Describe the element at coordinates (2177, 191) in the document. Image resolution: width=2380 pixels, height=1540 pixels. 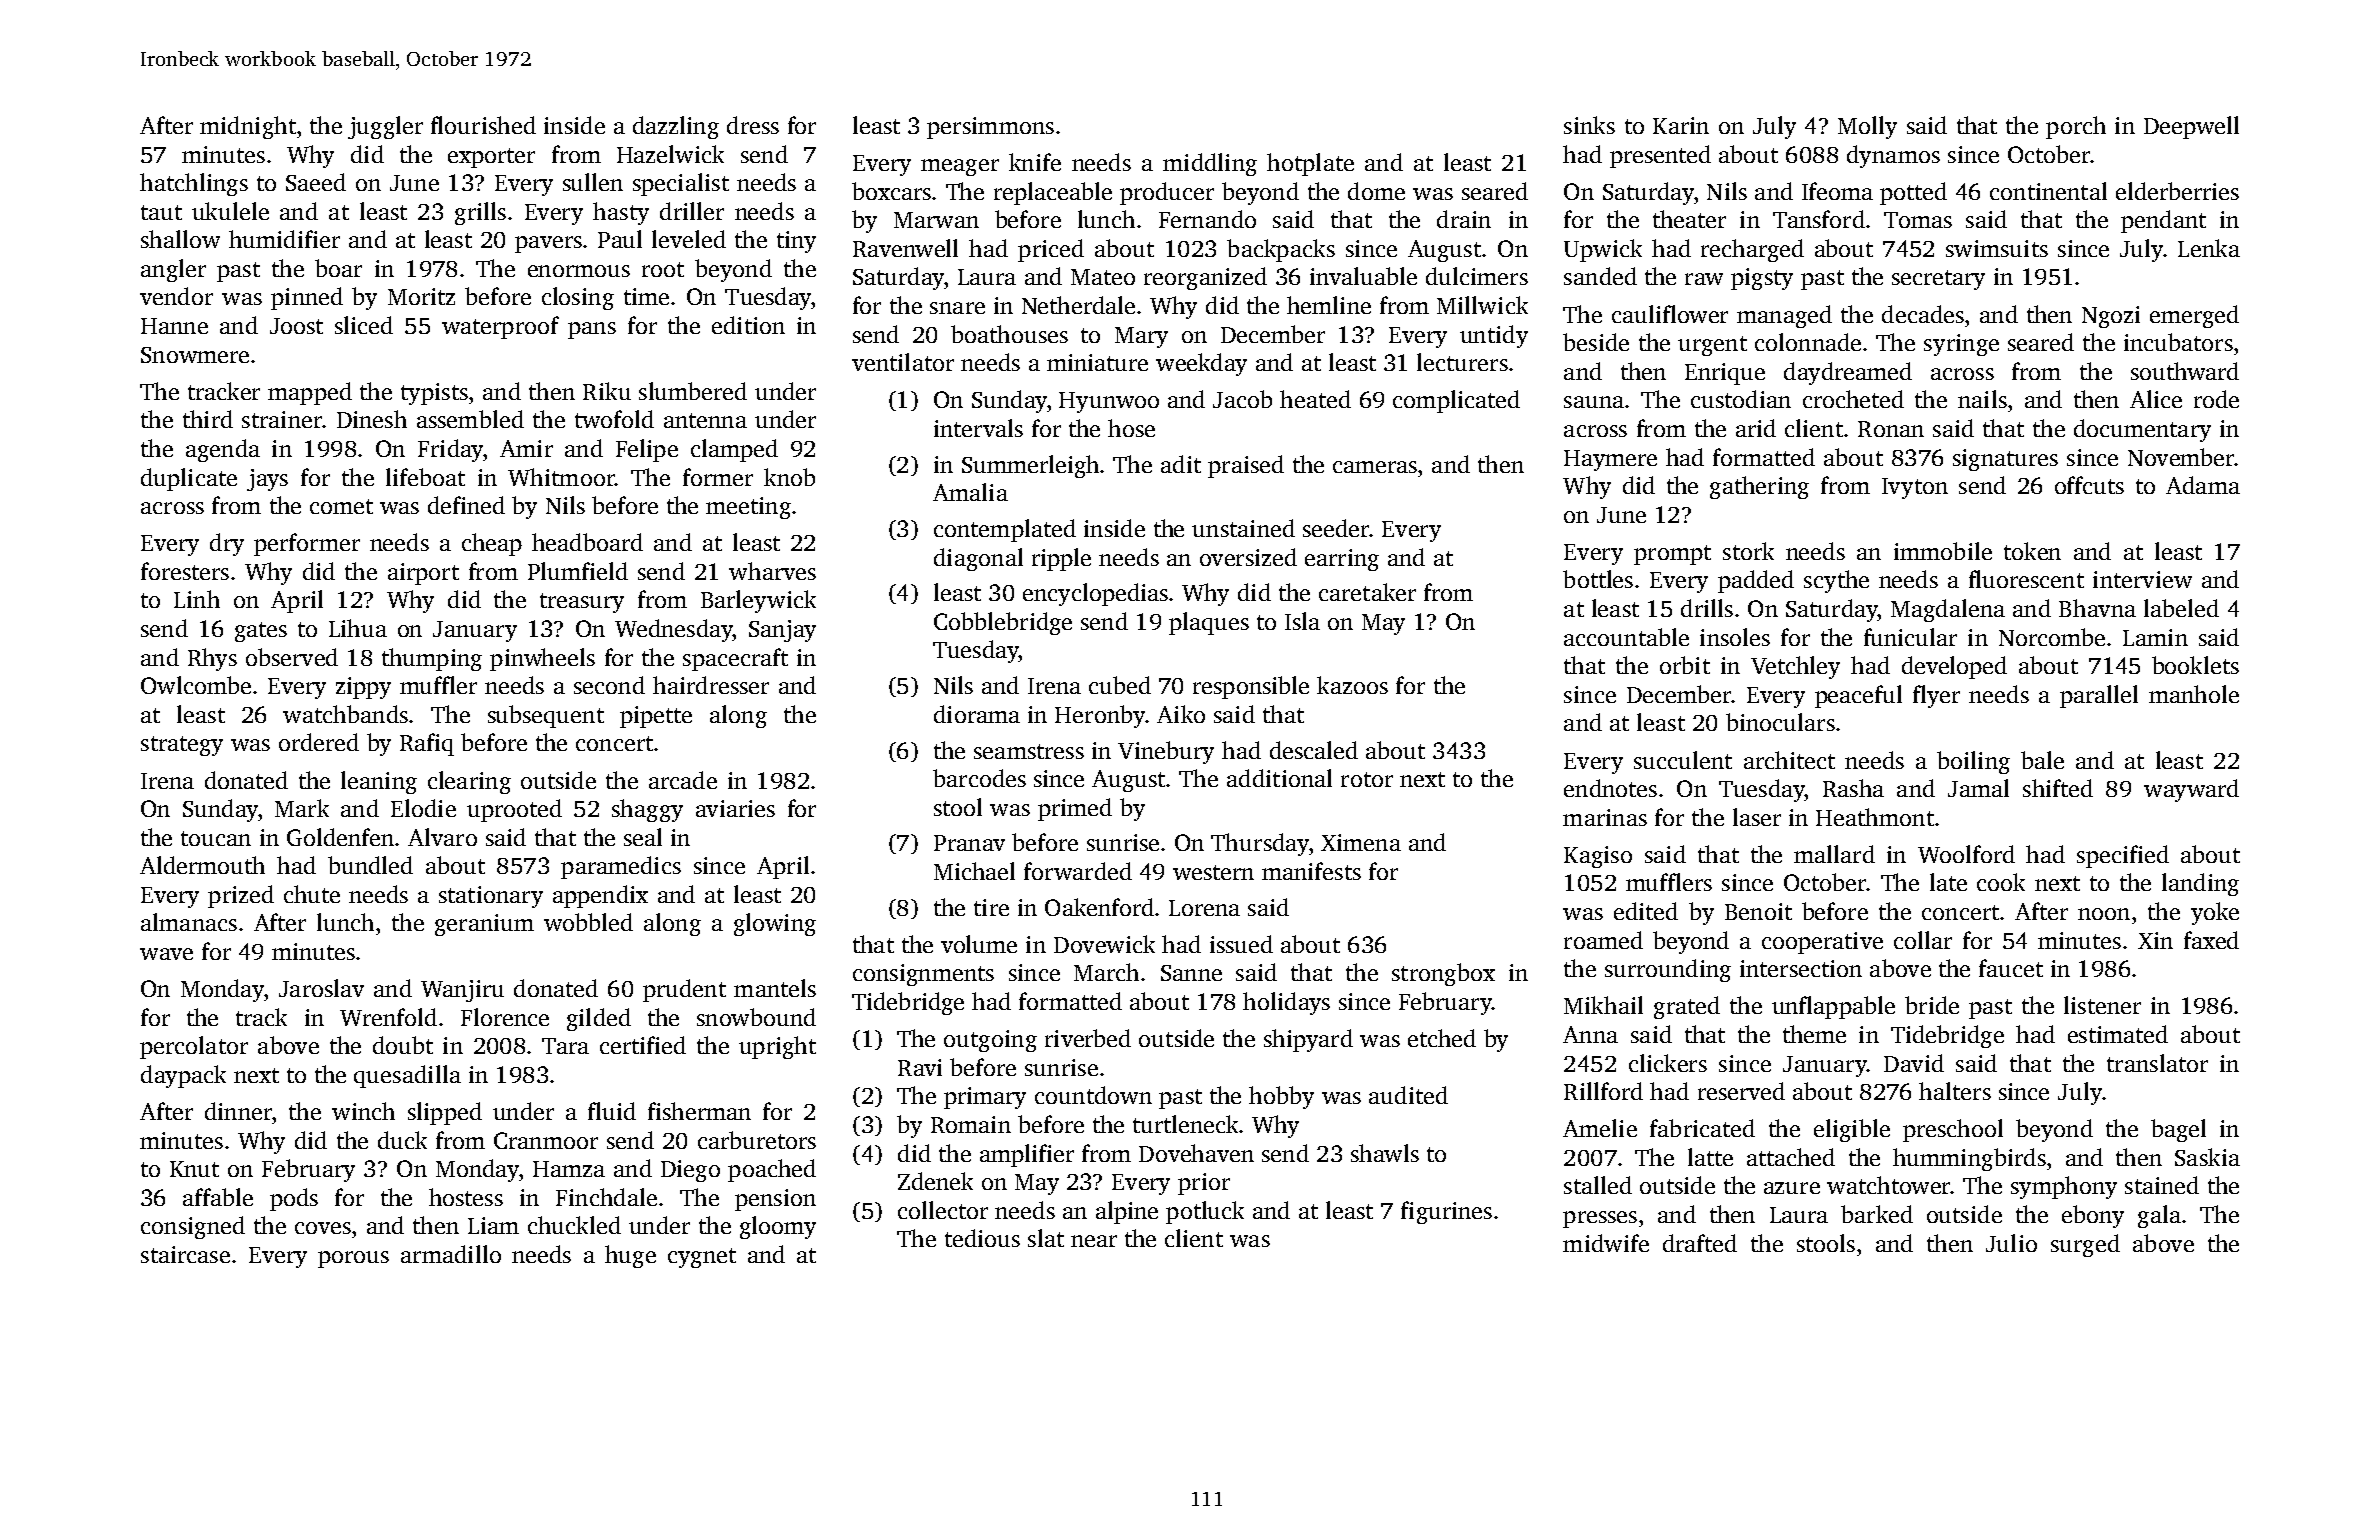
I see `elderberries` at that location.
